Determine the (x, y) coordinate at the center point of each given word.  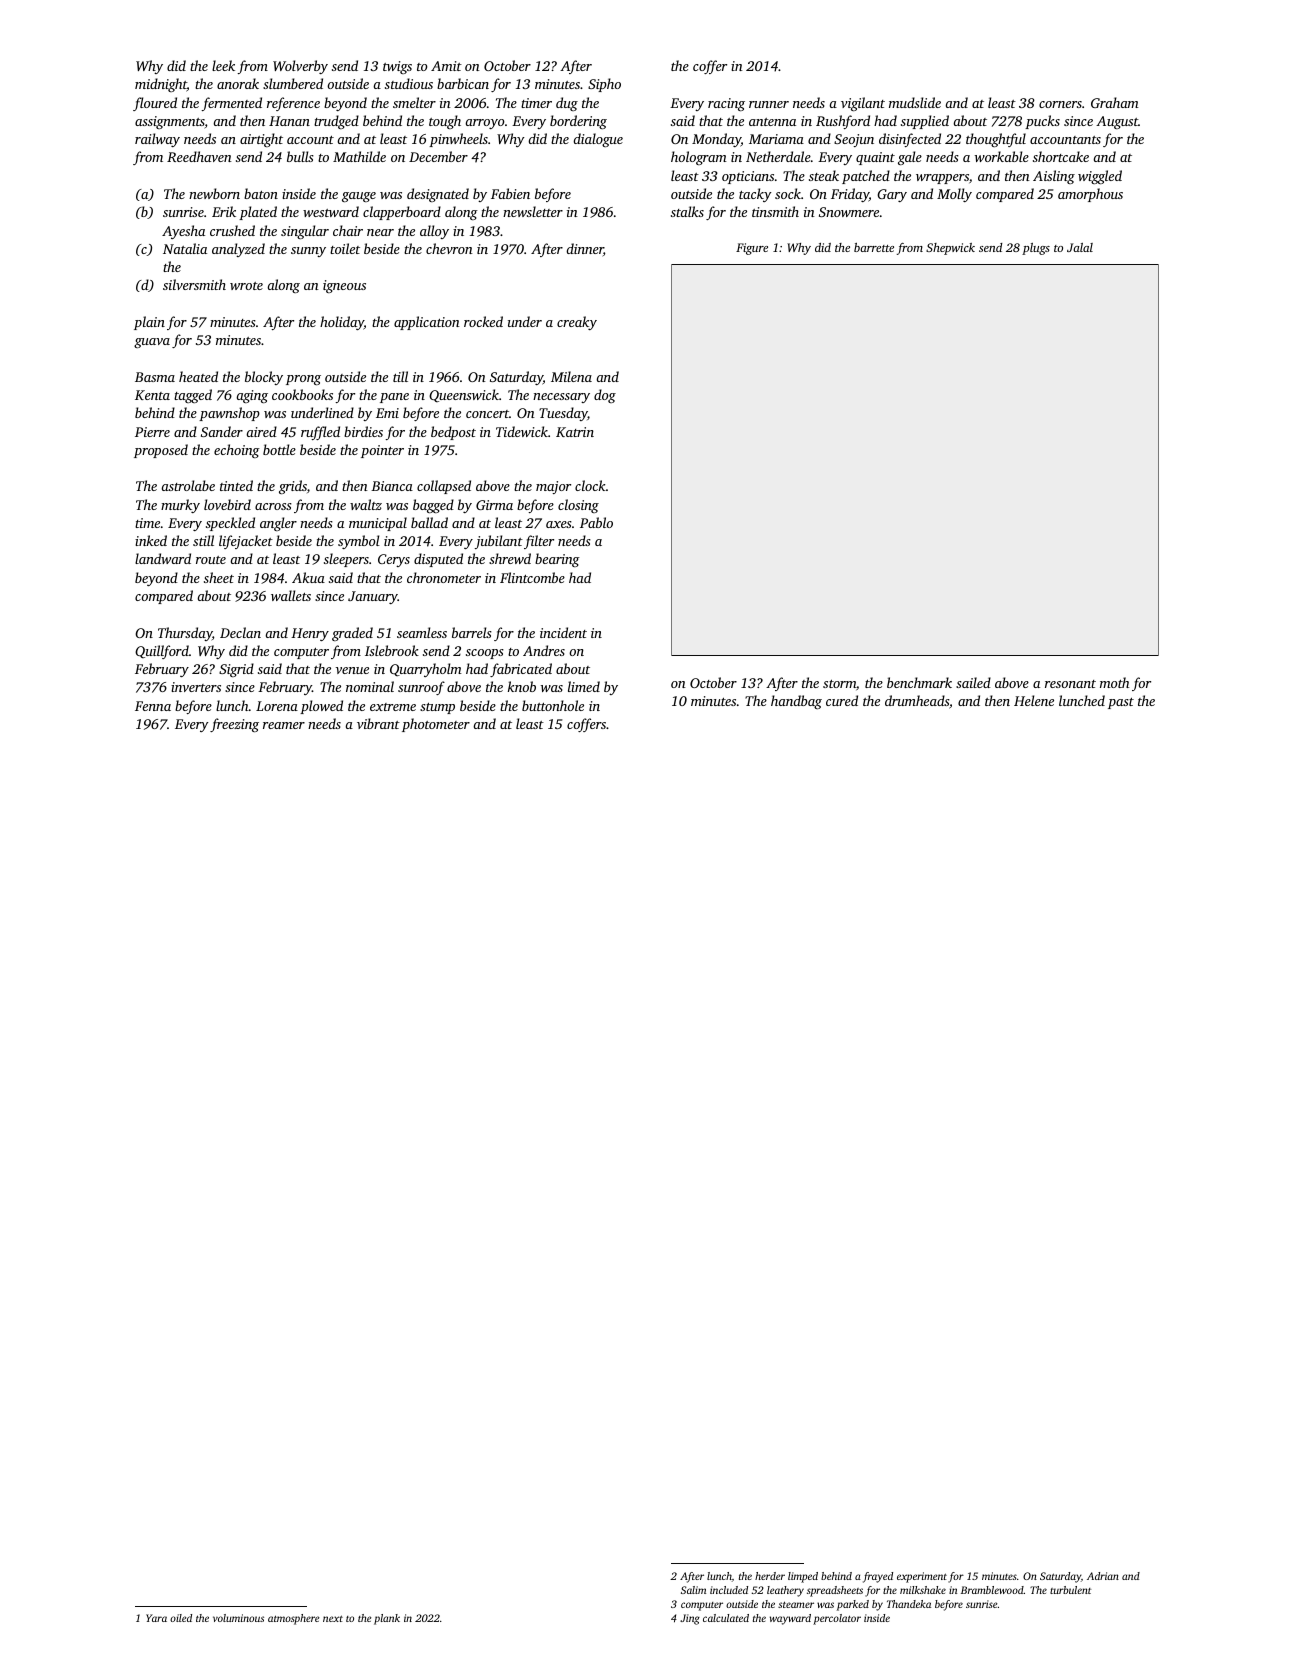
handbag (796, 702)
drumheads (917, 700)
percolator (837, 1619)
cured (842, 700)
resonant (1070, 684)
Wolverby (300, 67)
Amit (446, 66)
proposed (161, 451)
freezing (234, 725)
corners (1060, 104)
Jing (690, 1619)
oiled (181, 1618)
